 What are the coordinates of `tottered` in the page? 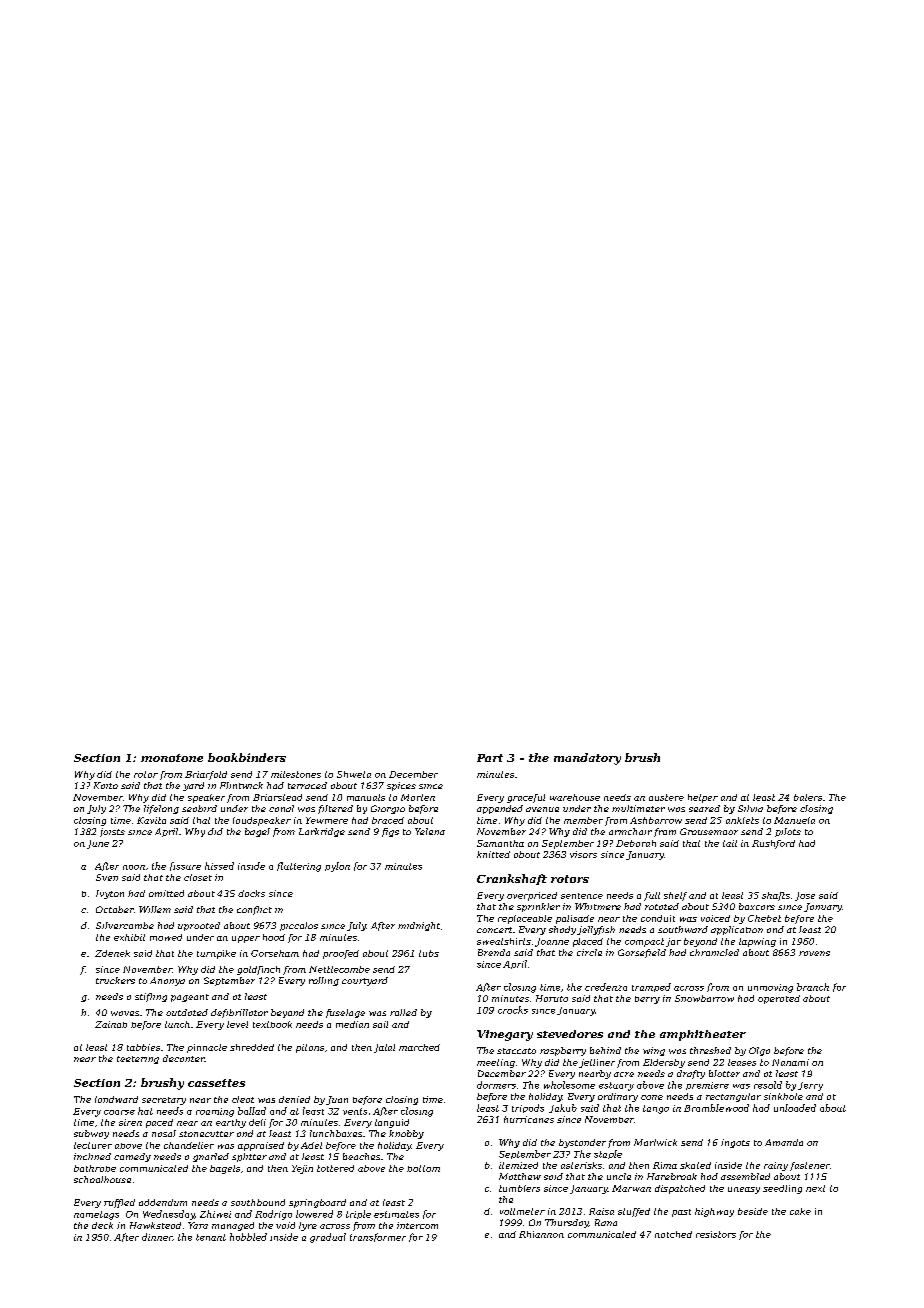 It's located at (335, 1168).
